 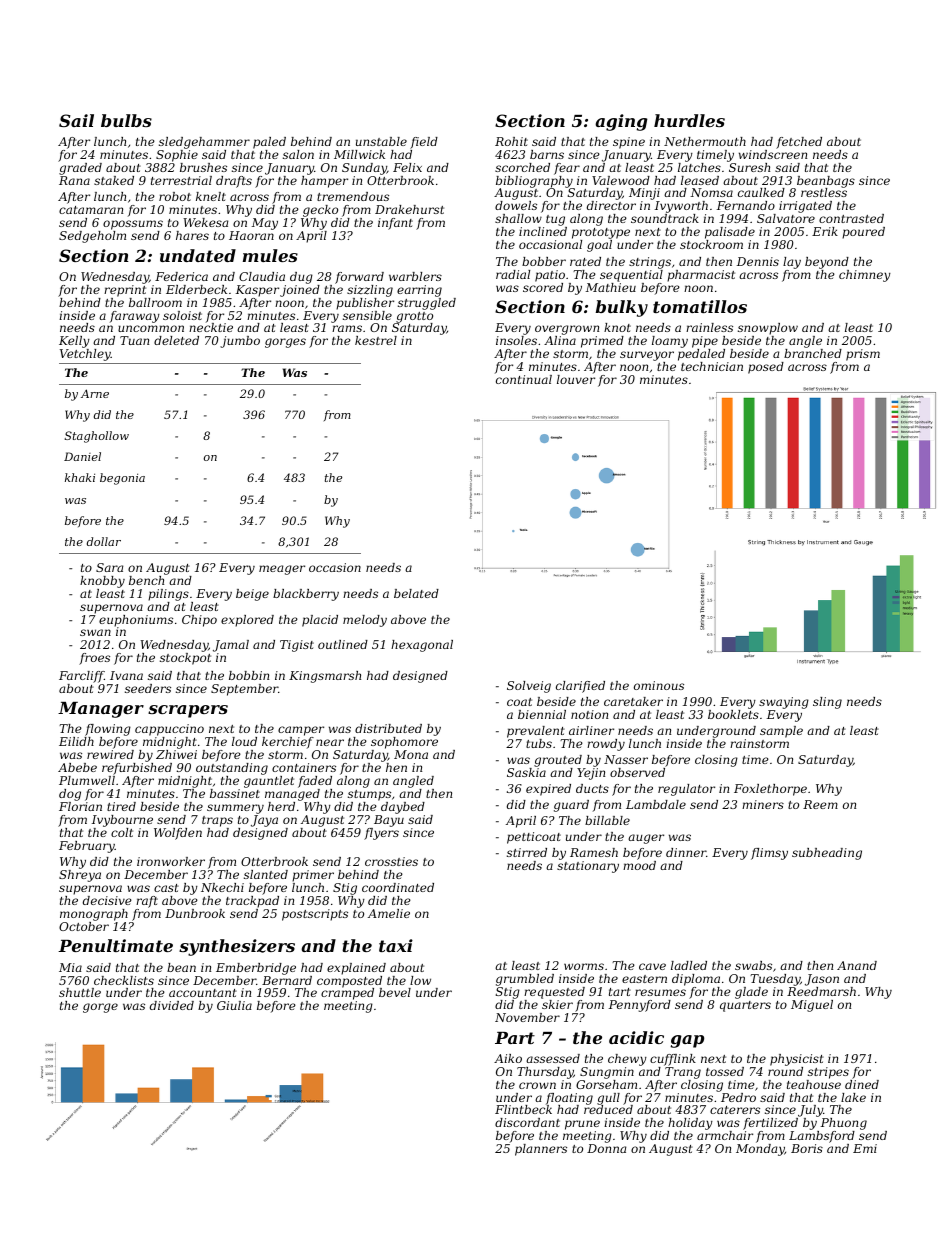 I want to click on Federica, so click(x=181, y=276).
